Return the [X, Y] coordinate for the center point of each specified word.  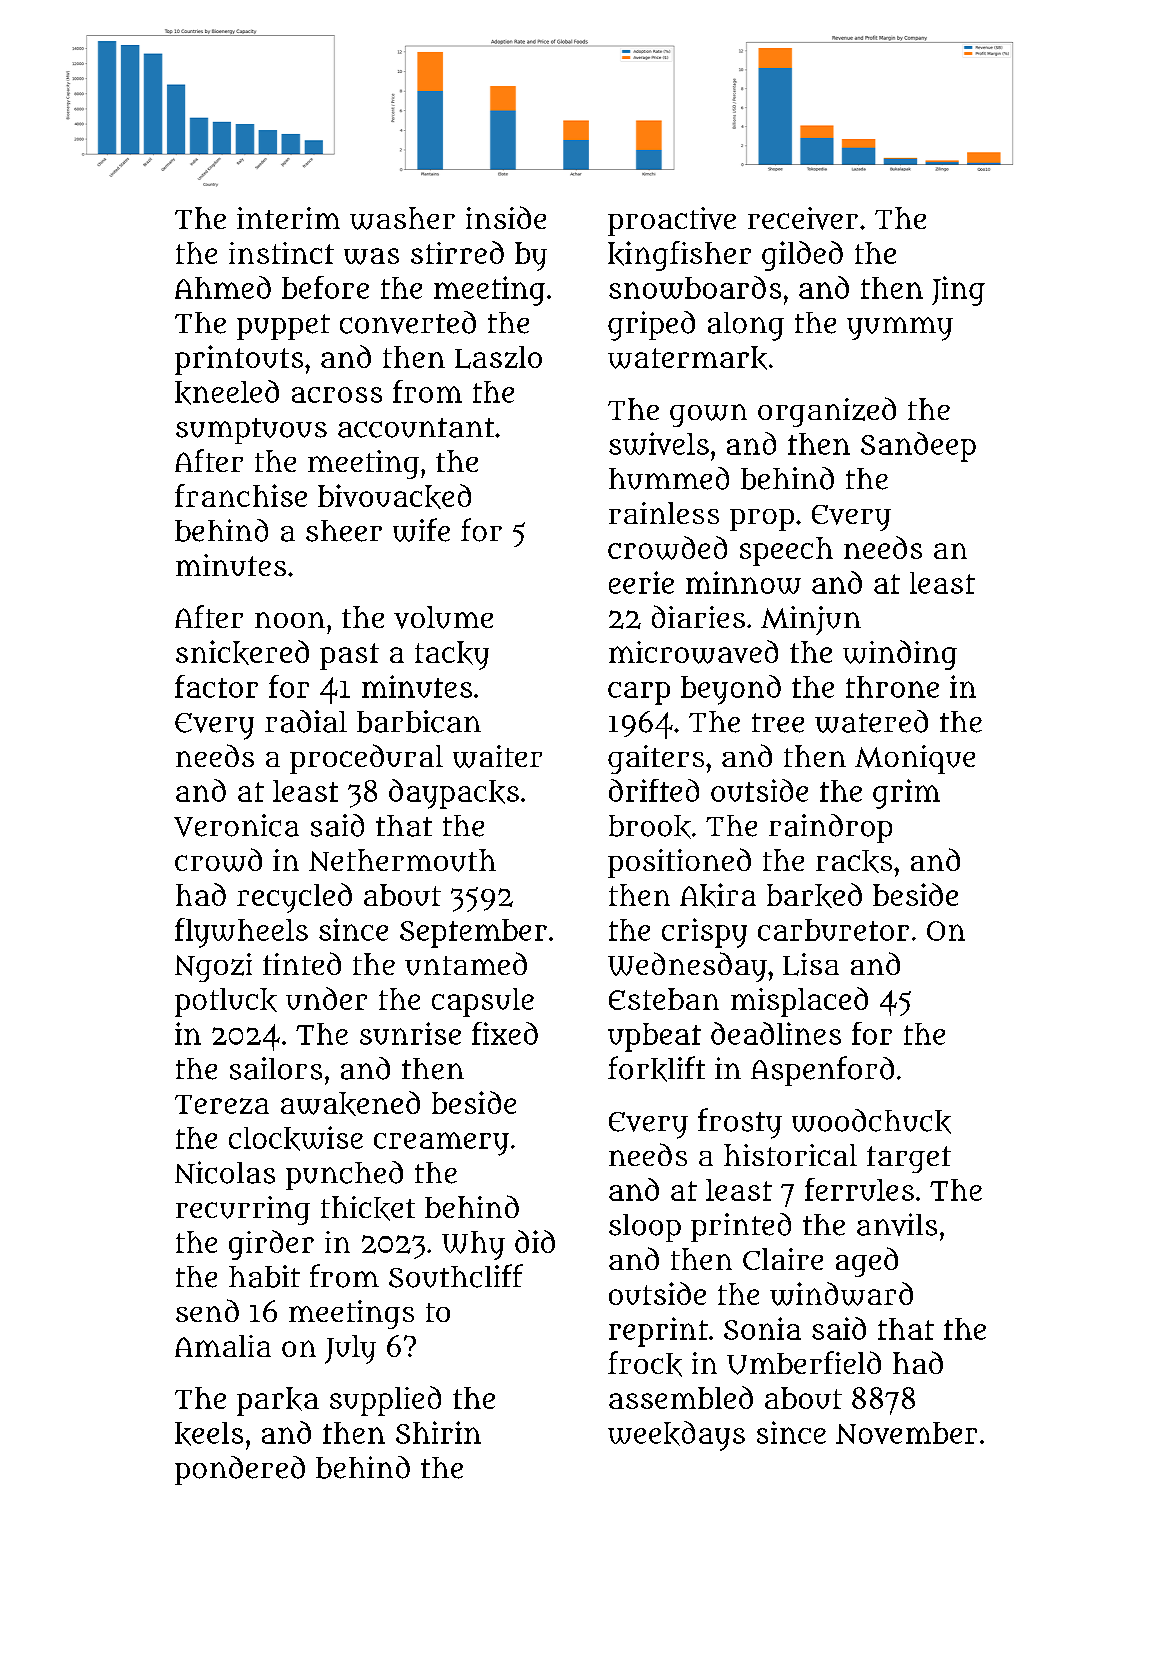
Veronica [236, 825]
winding [900, 655]
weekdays [676, 1436]
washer [402, 218]
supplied [385, 1401]
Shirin [438, 1432]
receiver [803, 218]
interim [288, 218]
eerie [641, 582]
